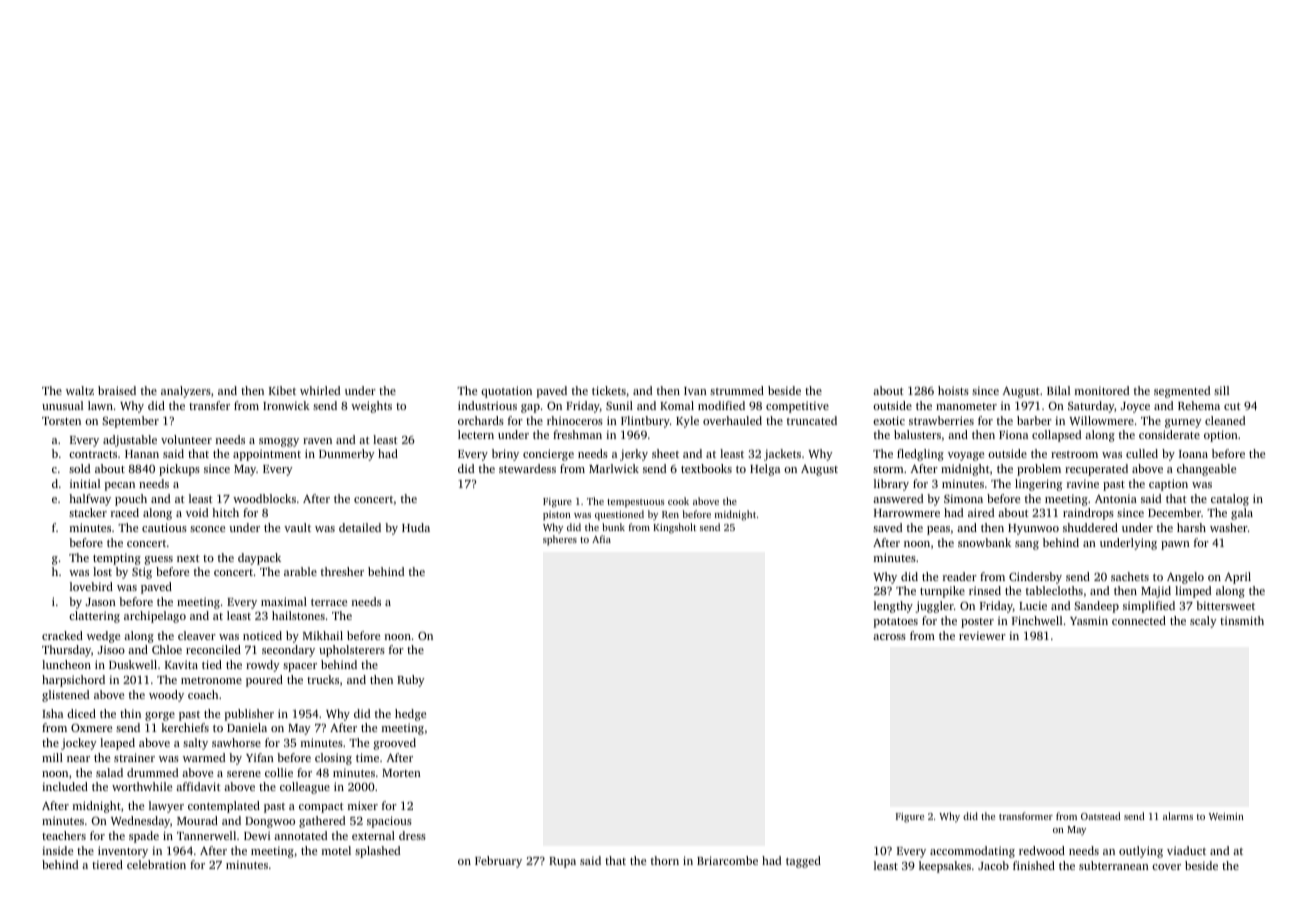 The height and width of the screenshot is (924, 1308). What do you see at coordinates (225, 512) in the screenshot?
I see `hitch` at bounding box center [225, 512].
